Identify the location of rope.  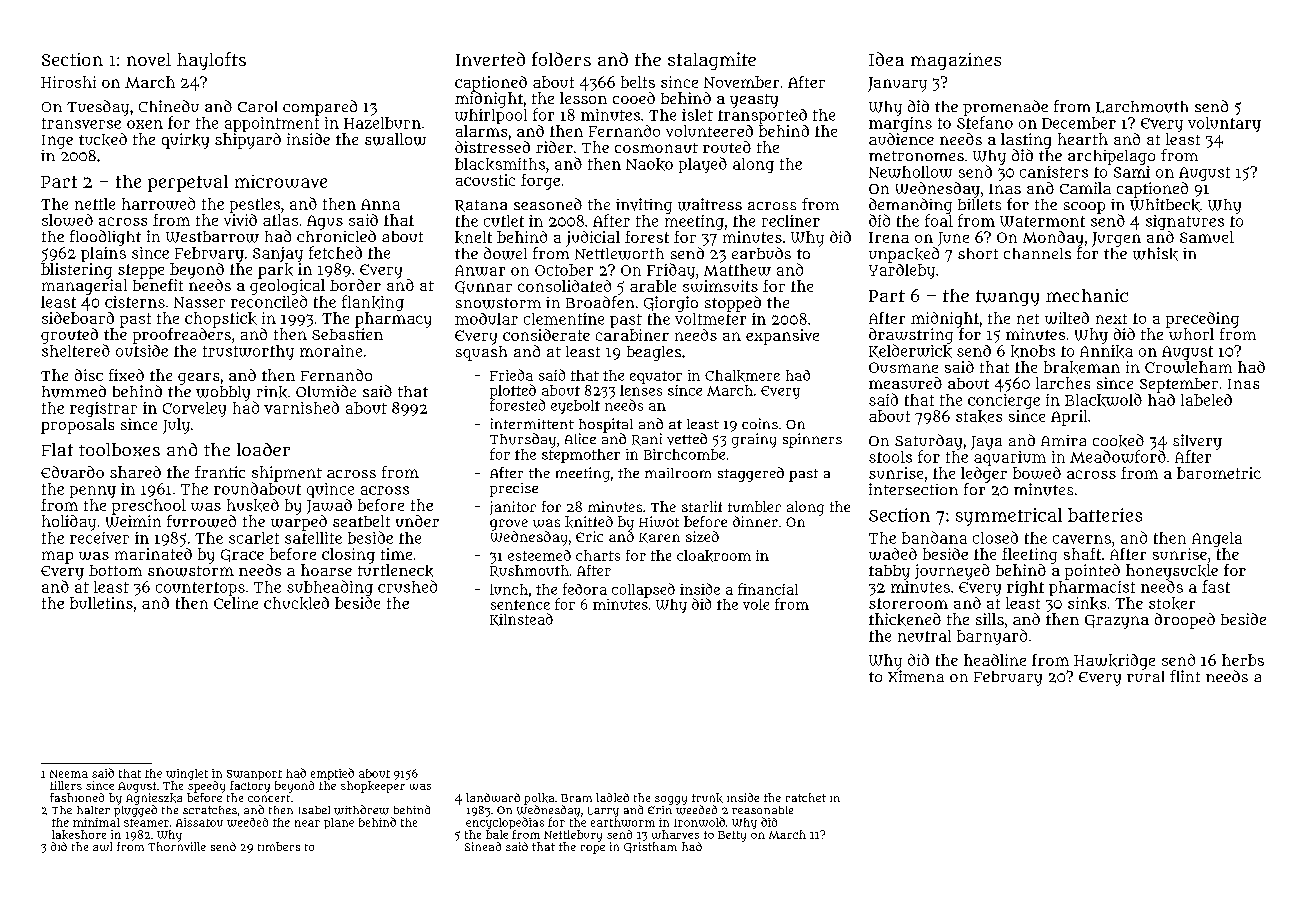
(593, 849).
